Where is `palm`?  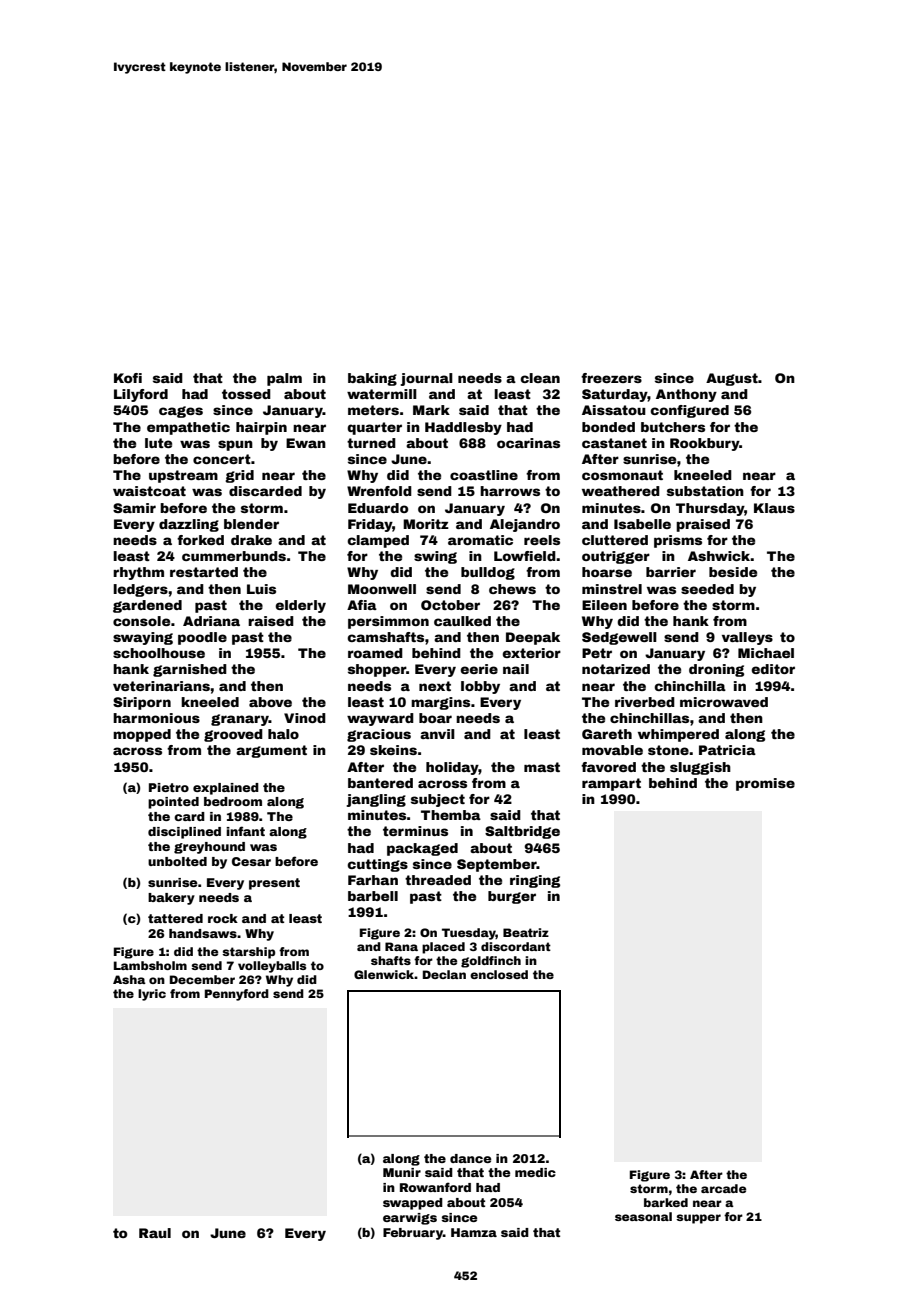
palm is located at coordinates (284, 379).
